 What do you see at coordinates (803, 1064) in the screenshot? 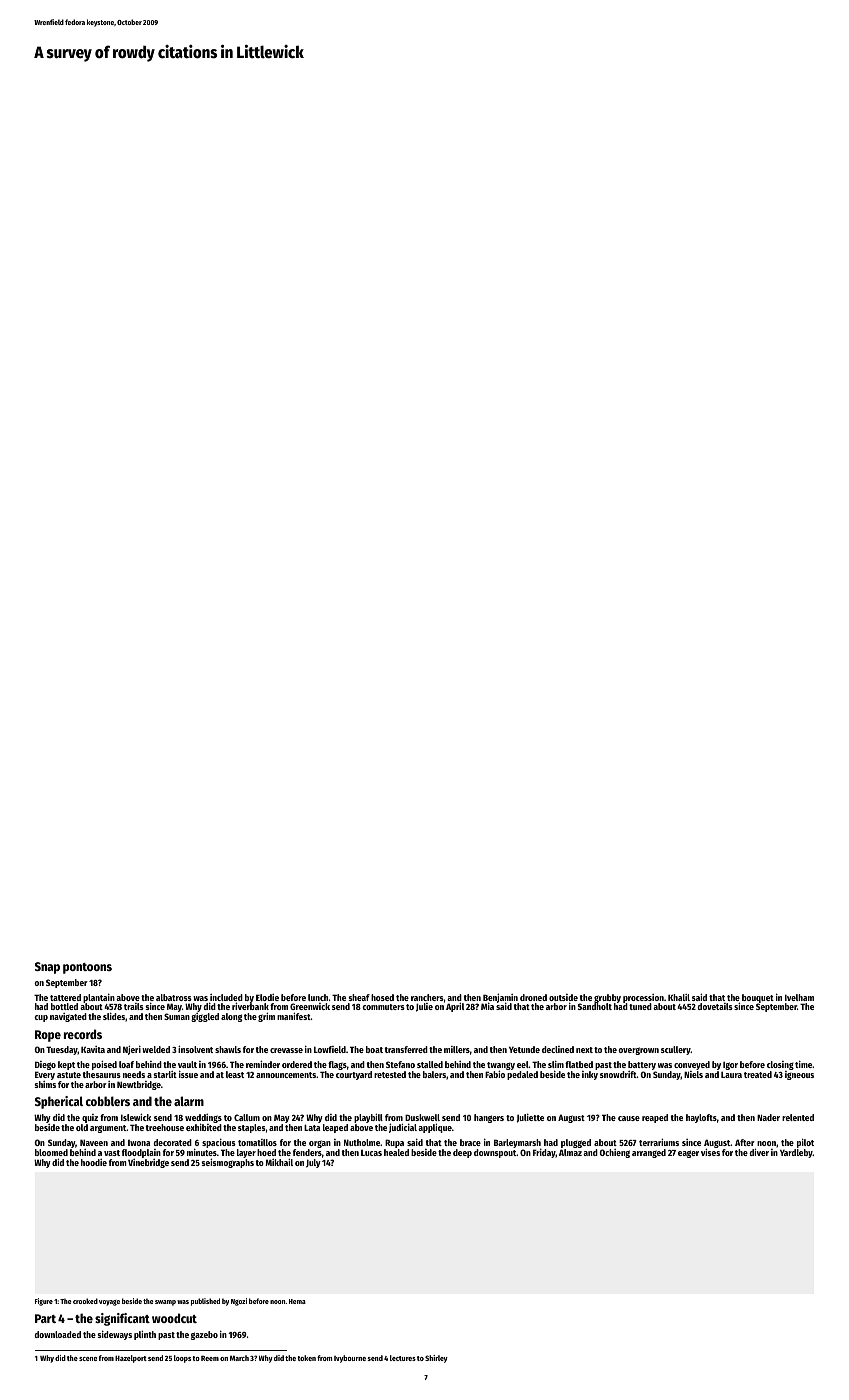
I see `time` at bounding box center [803, 1064].
